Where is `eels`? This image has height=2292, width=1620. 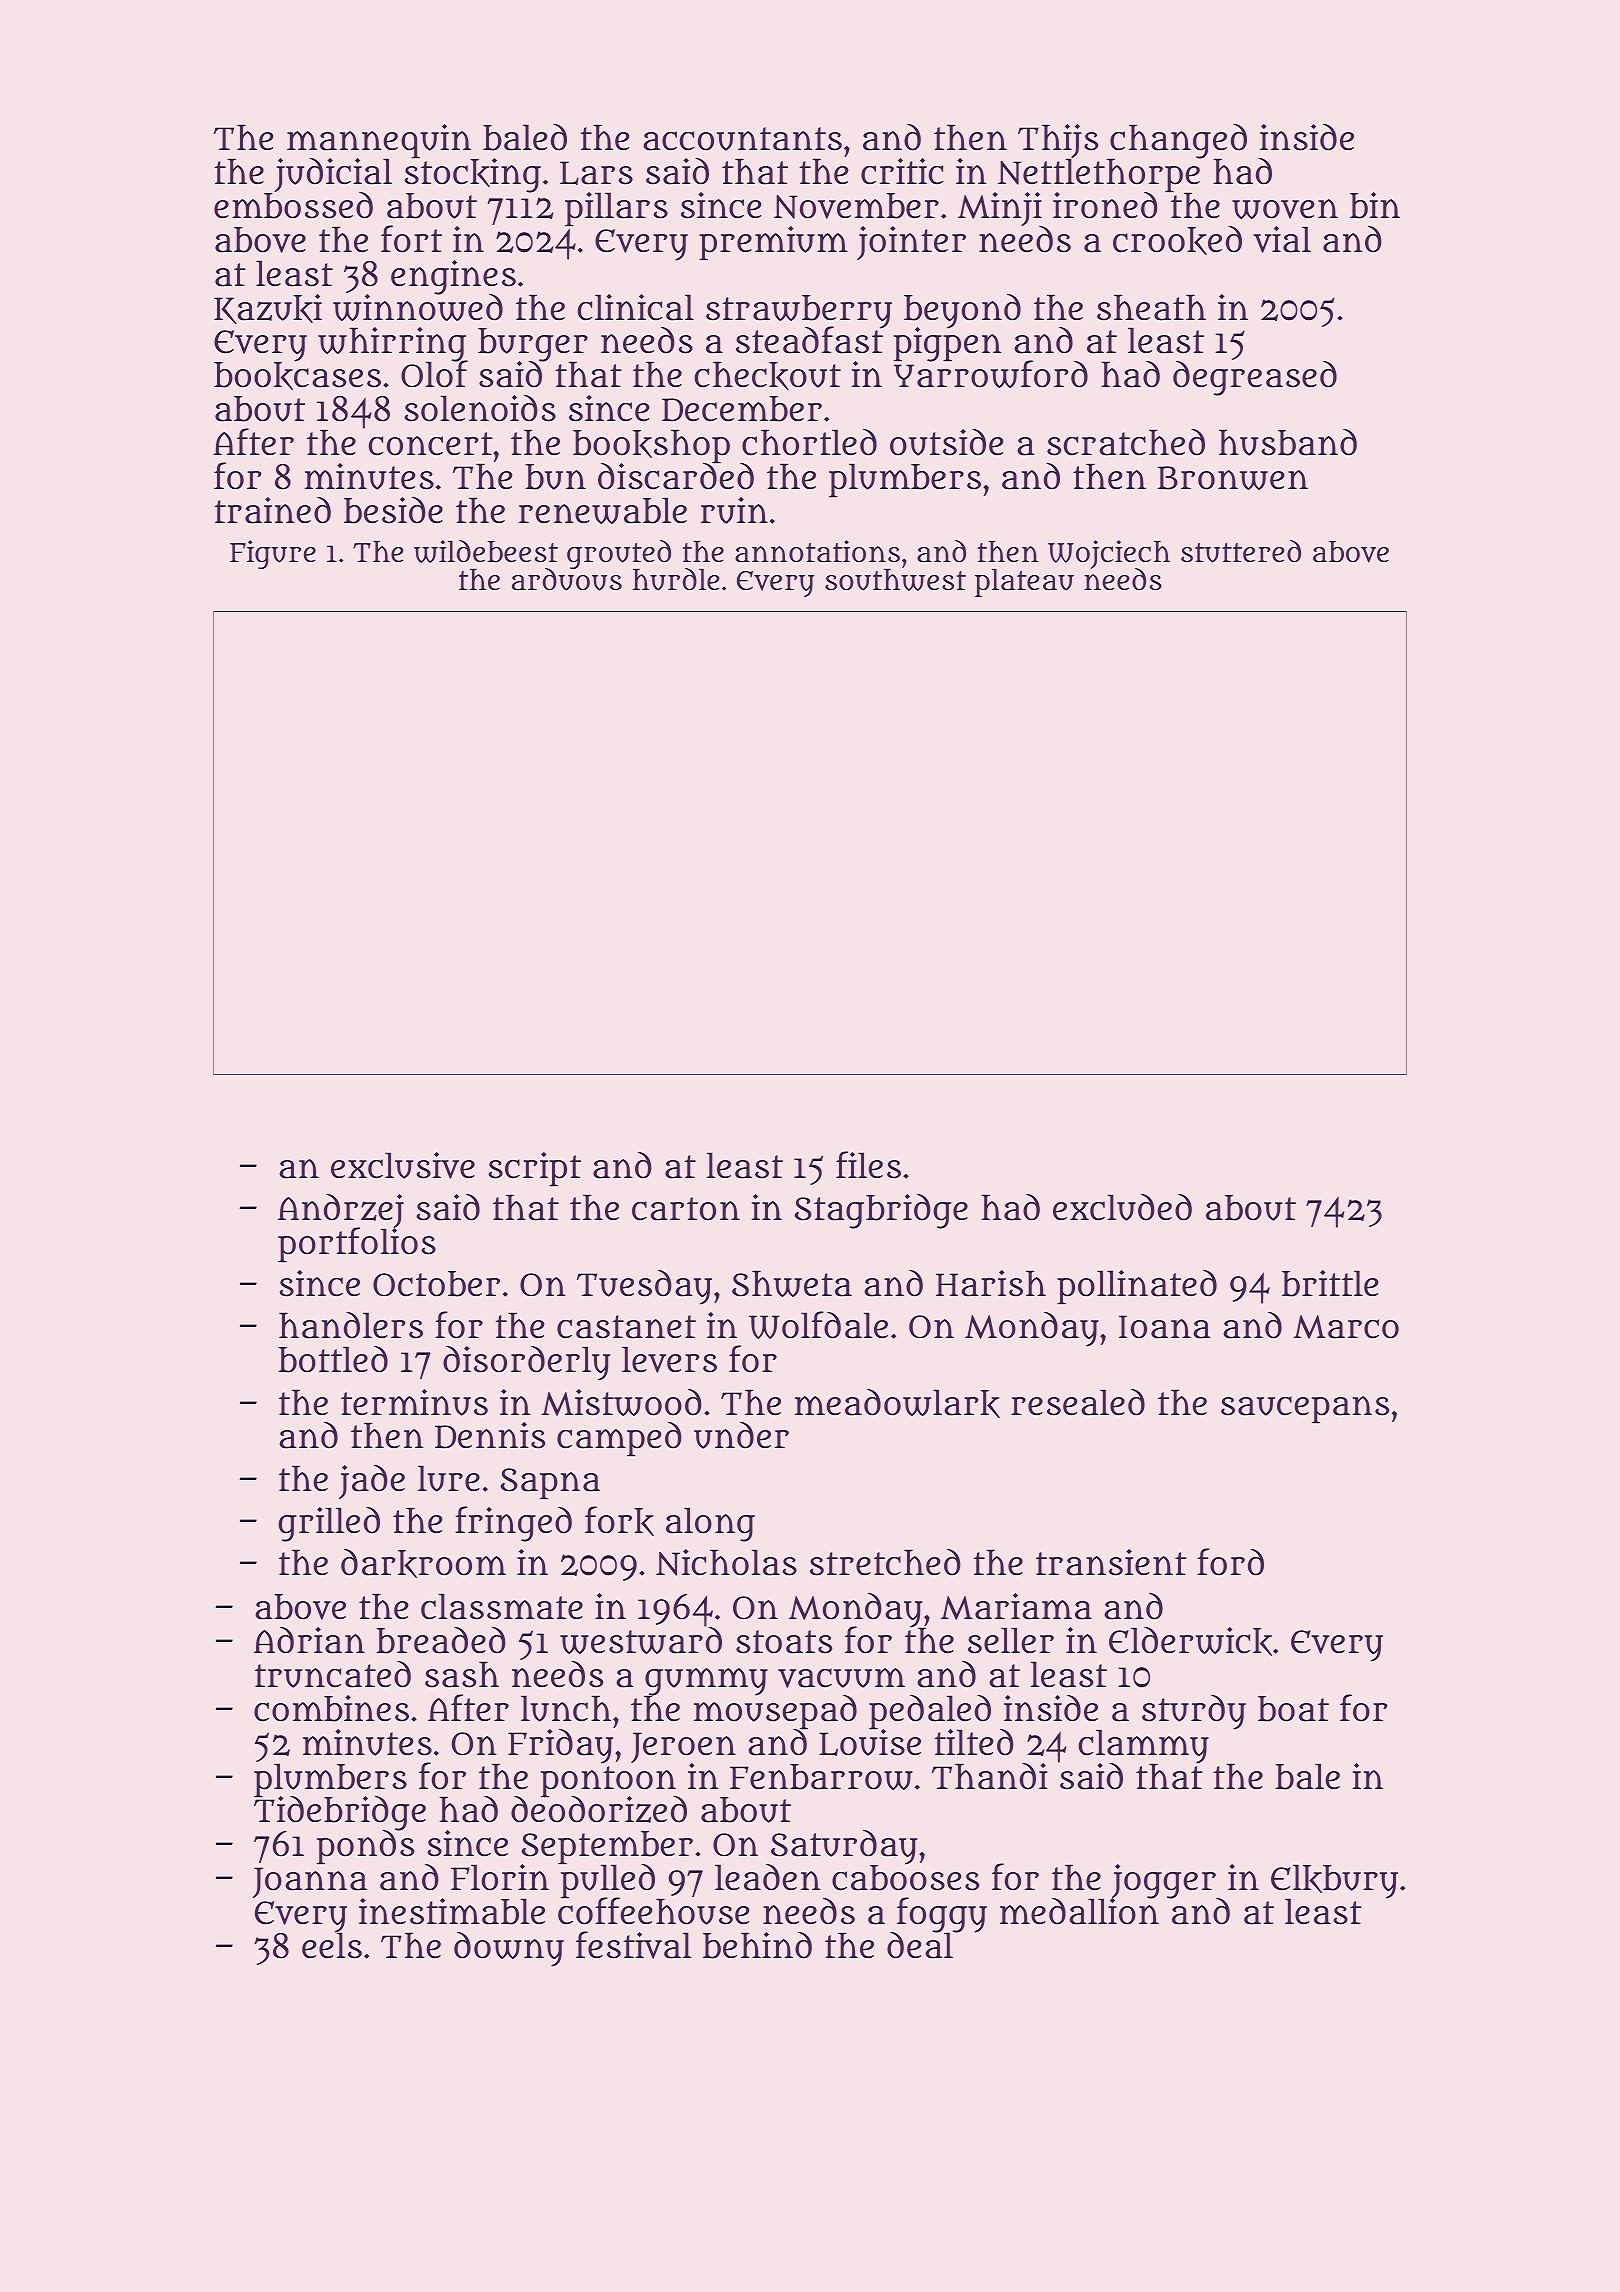 eels is located at coordinates (332, 1946).
